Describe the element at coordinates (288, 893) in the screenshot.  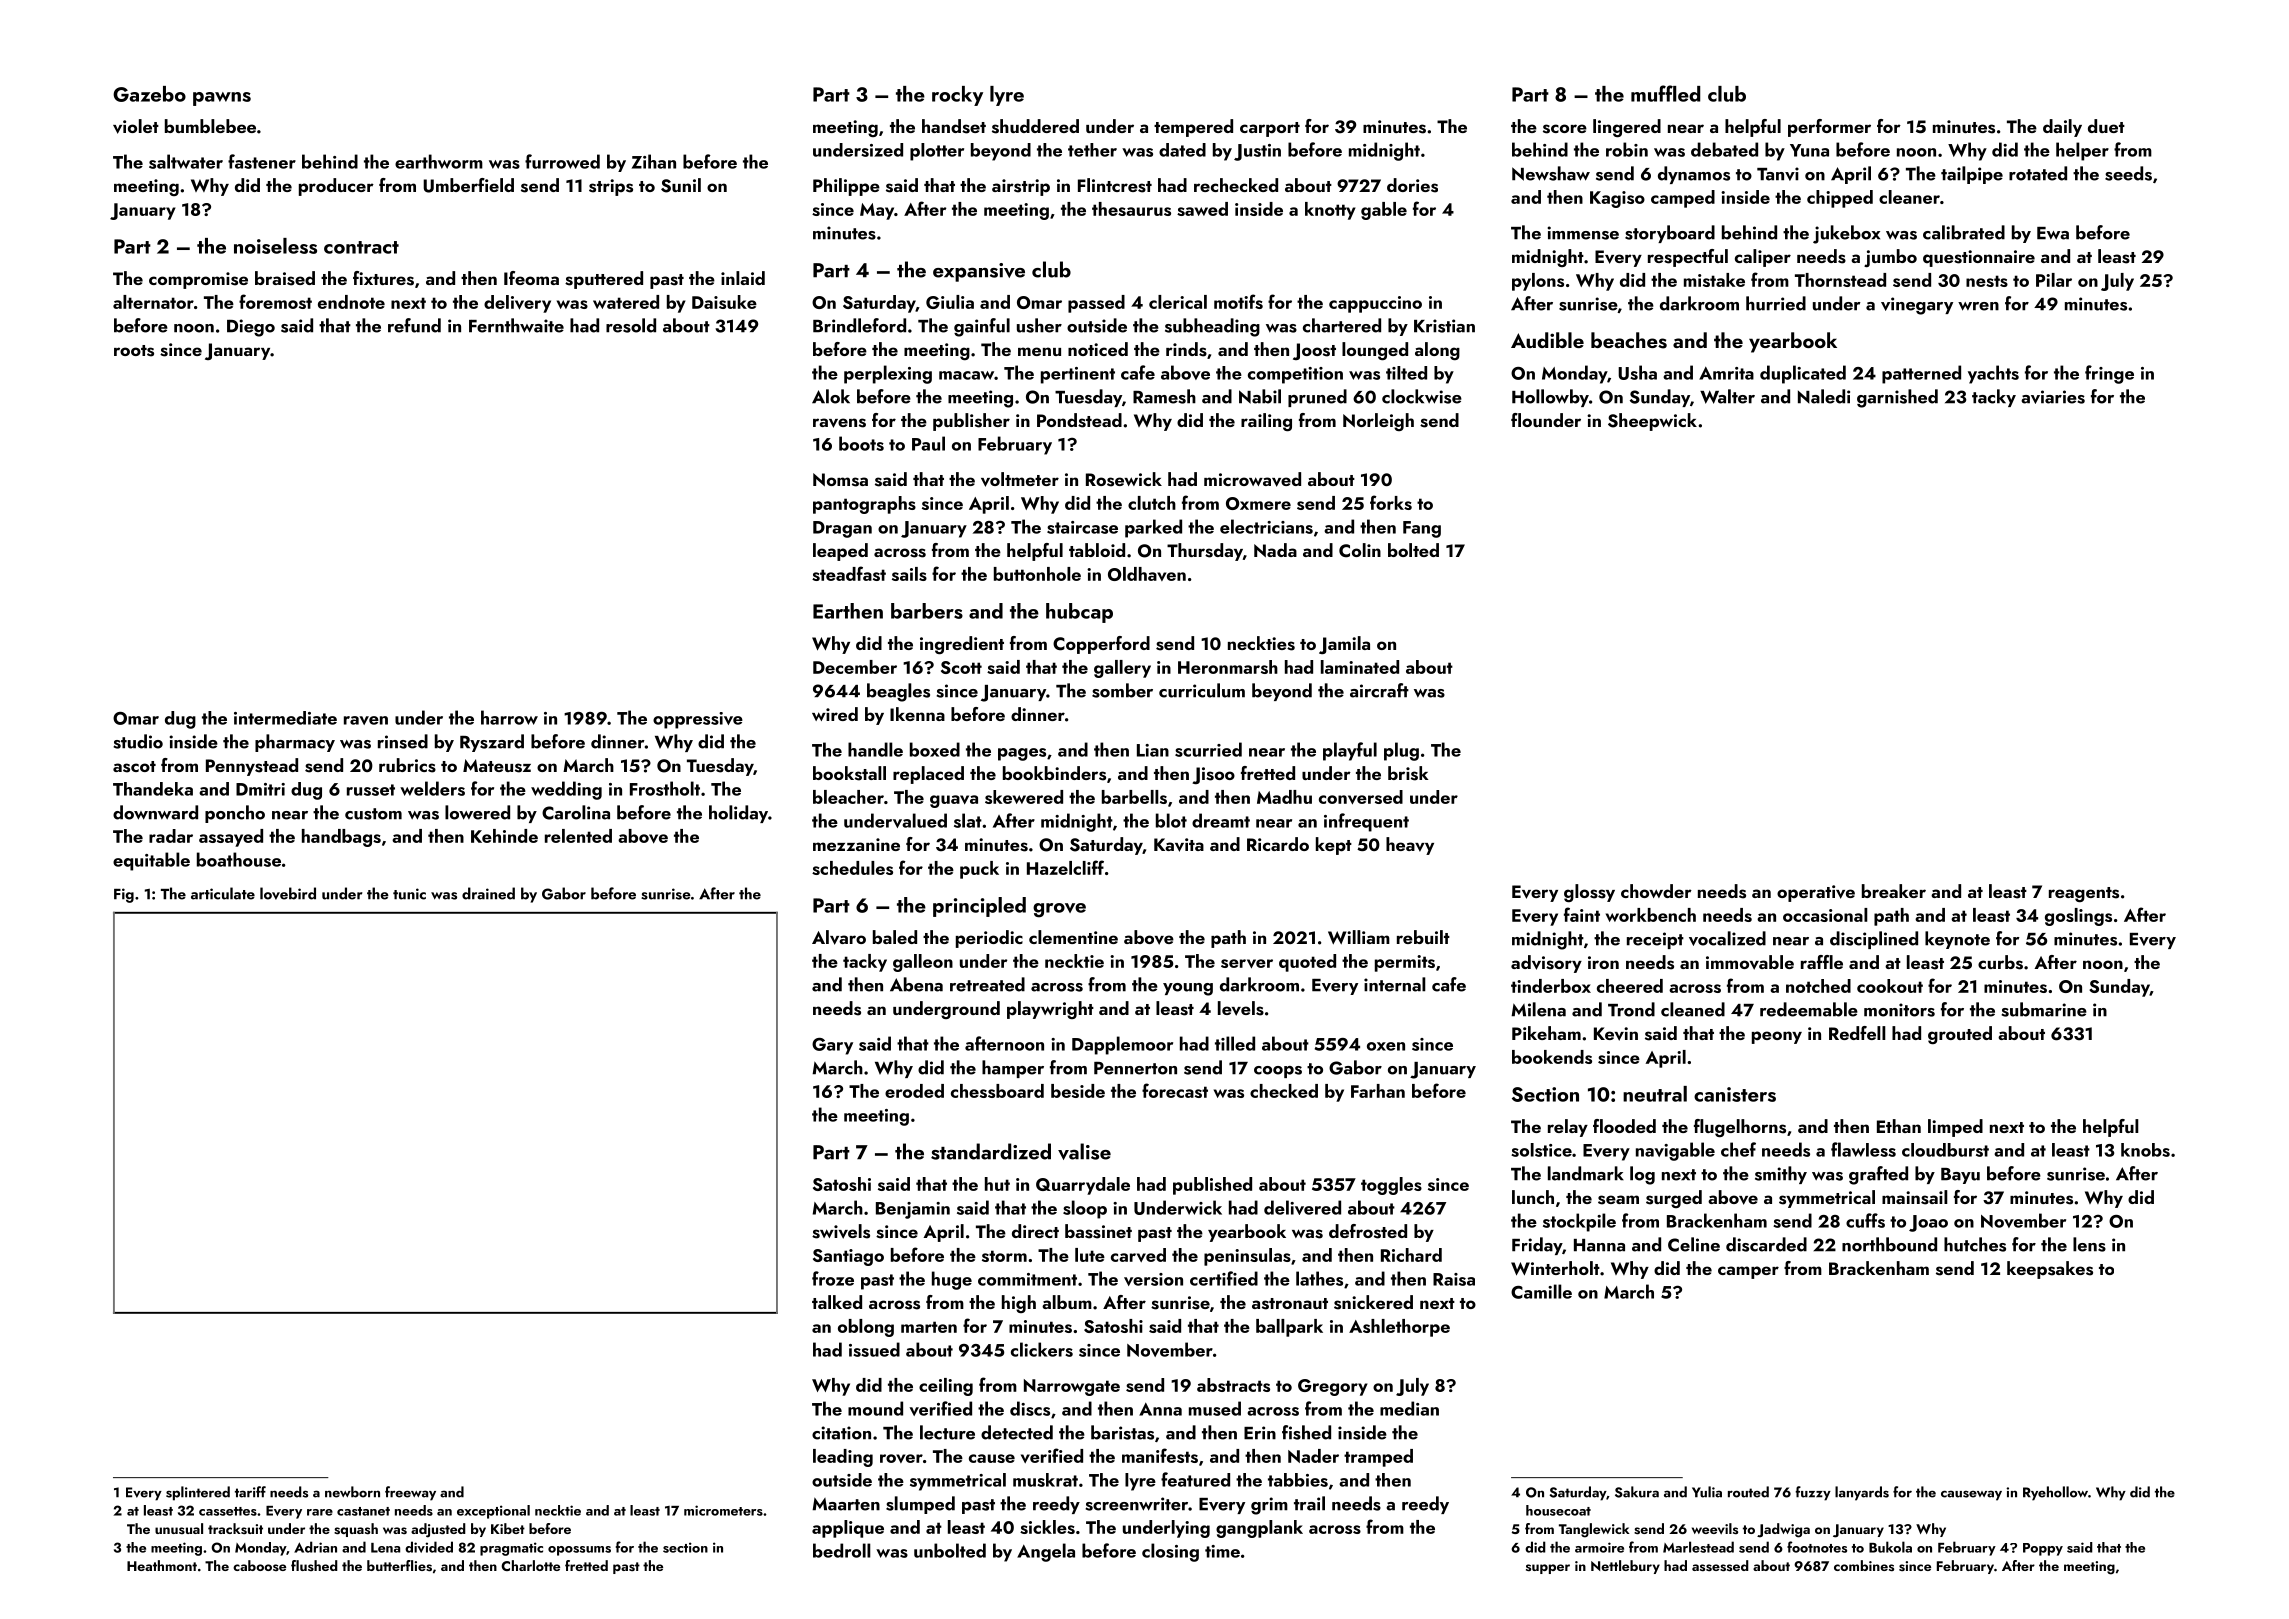
I see `lovebird` at that location.
